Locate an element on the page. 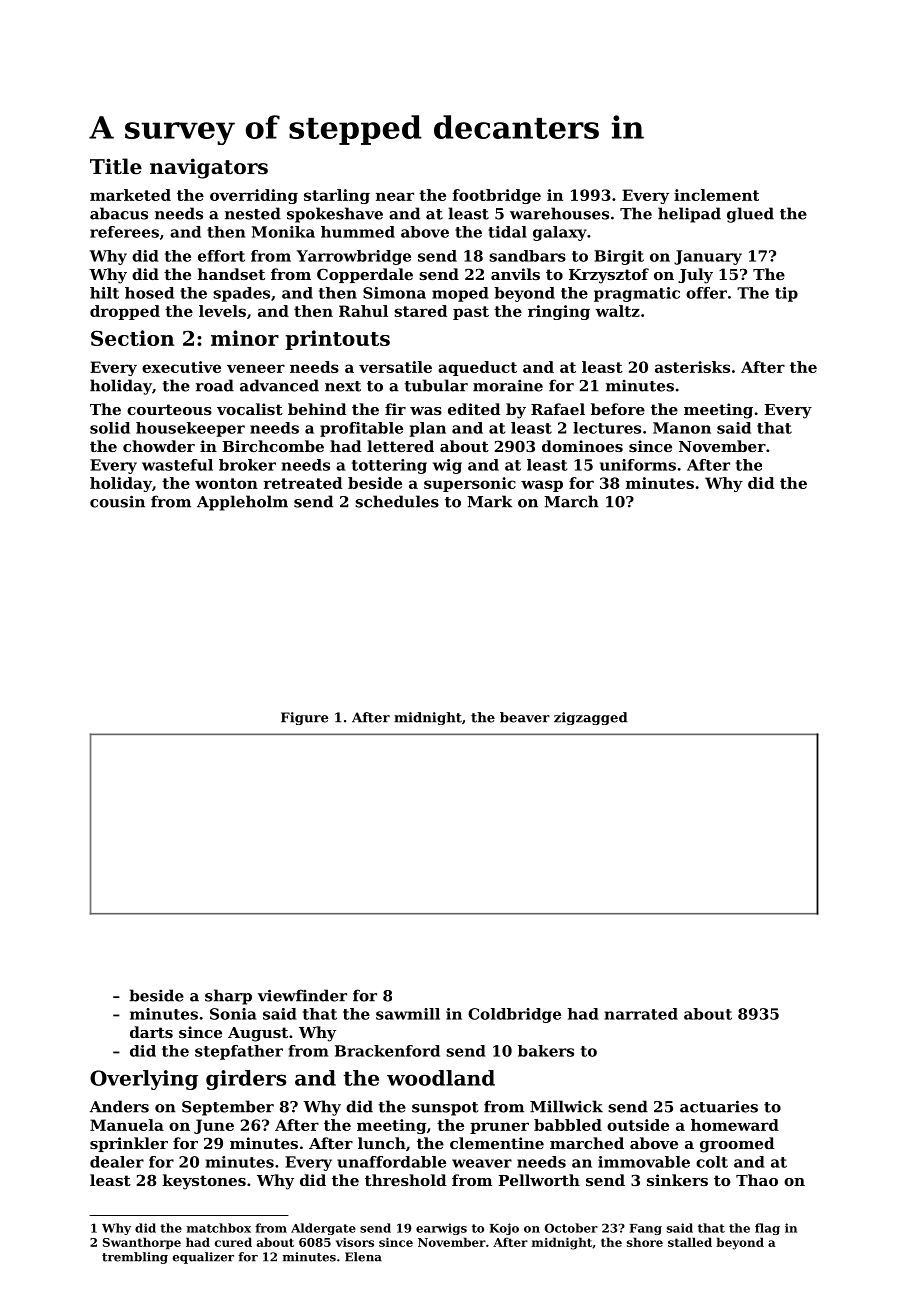 This page has height=1316, width=908. Figure is located at coordinates (304, 718).
